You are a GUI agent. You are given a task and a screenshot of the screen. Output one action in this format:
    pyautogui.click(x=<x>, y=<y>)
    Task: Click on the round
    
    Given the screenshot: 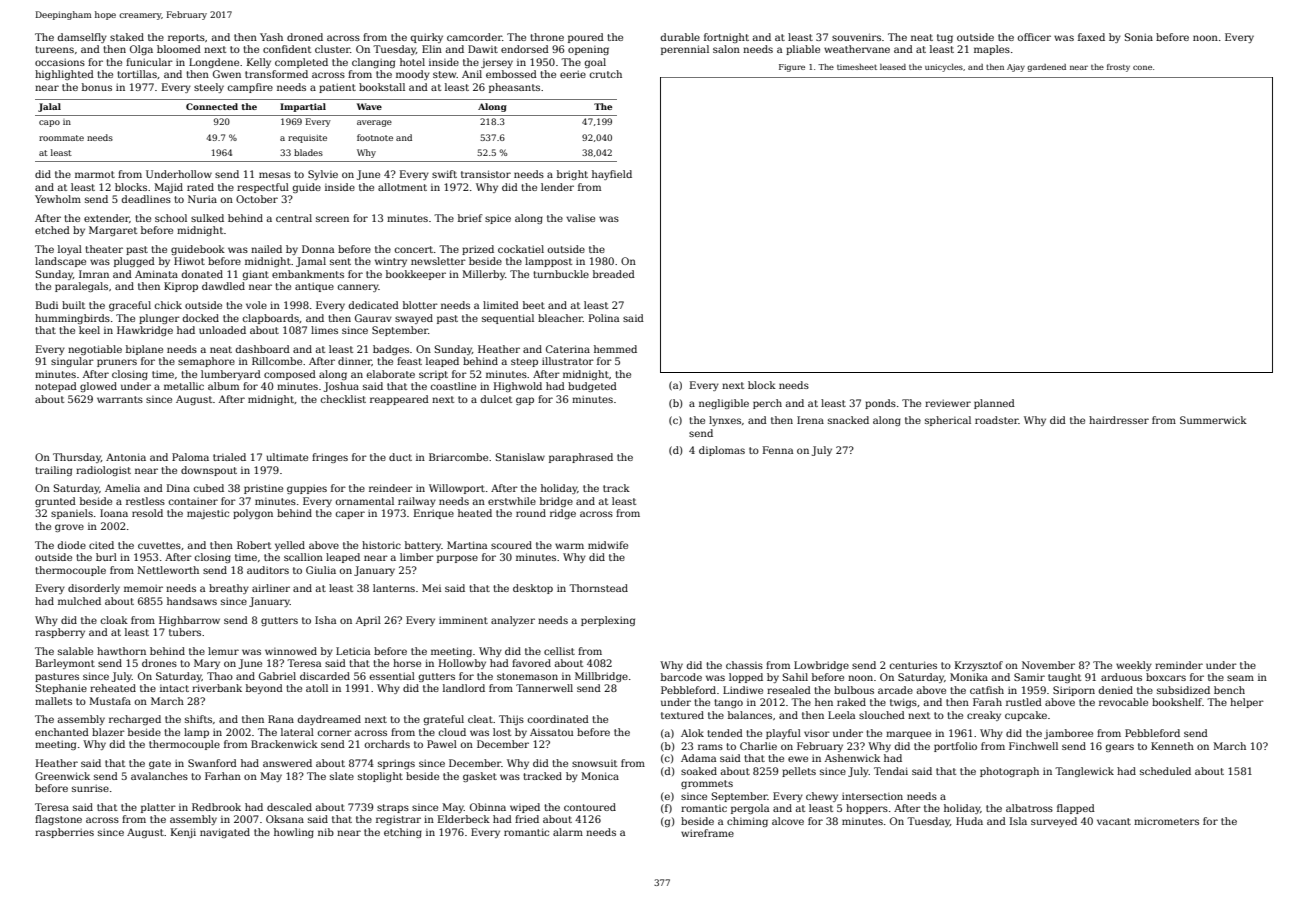 What is the action you would take?
    pyautogui.click(x=531, y=513)
